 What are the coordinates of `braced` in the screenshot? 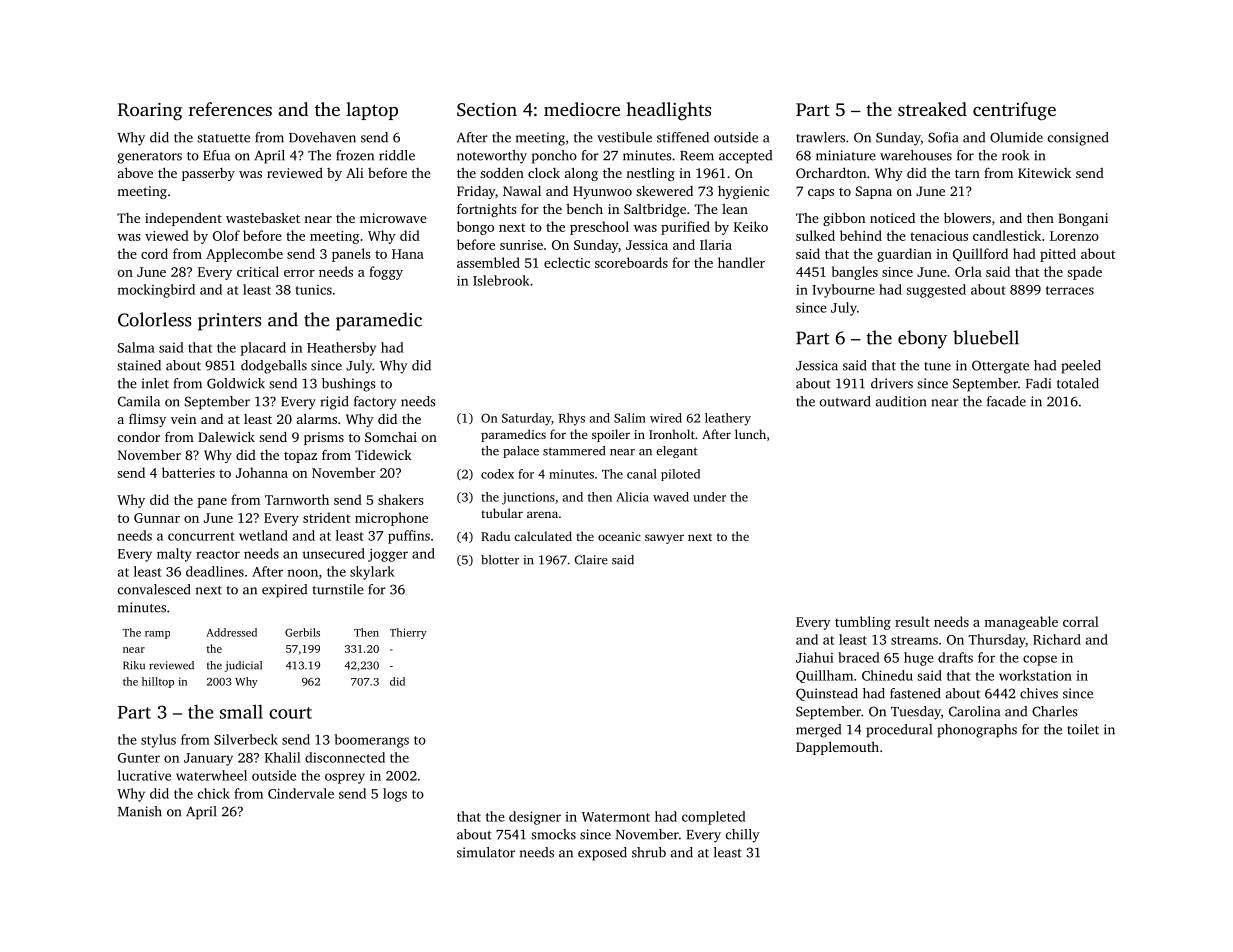 It's located at (859, 657).
